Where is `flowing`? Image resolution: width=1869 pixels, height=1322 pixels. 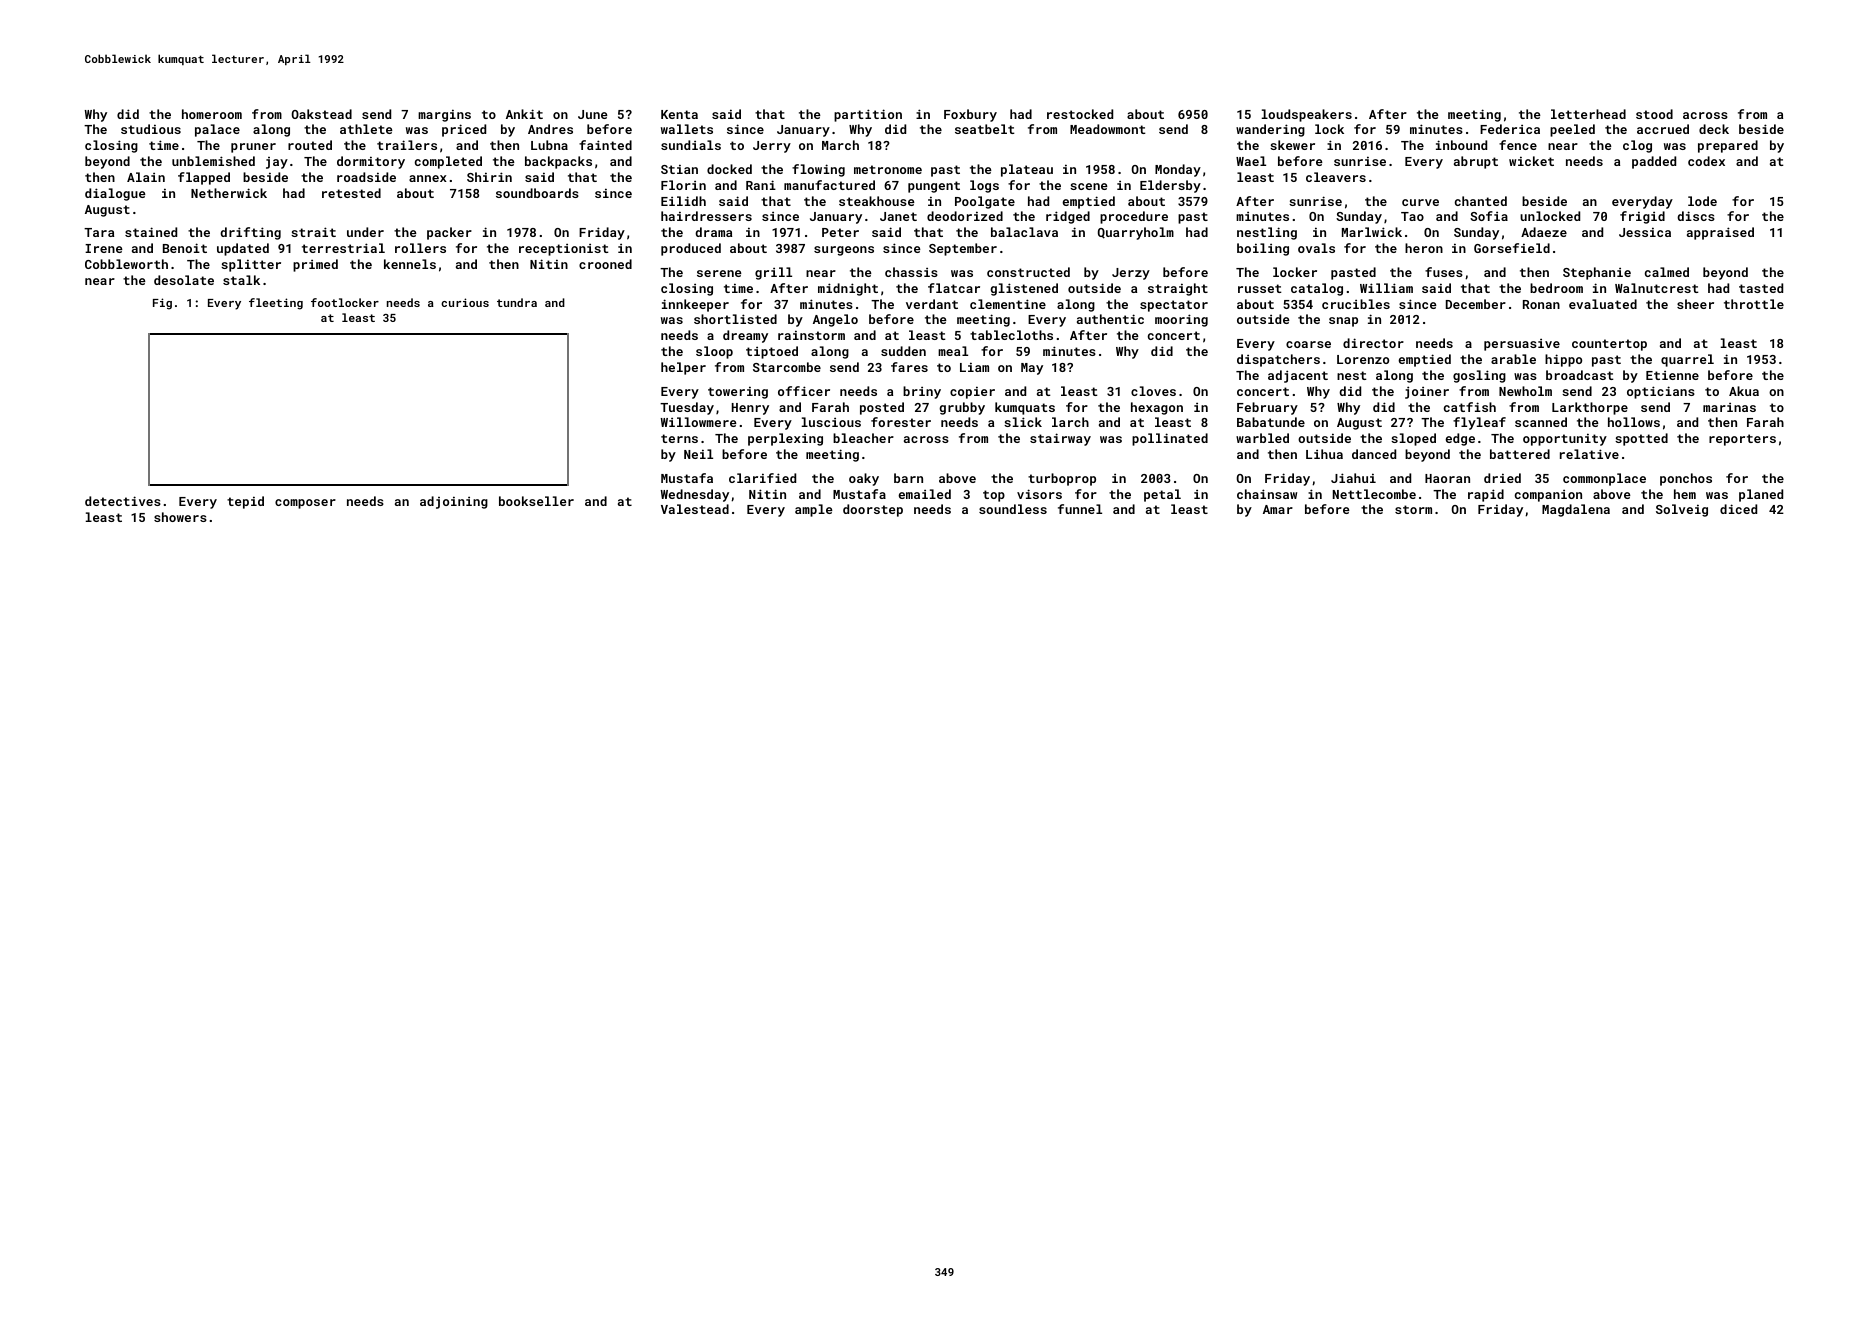
flowing is located at coordinates (818, 170).
